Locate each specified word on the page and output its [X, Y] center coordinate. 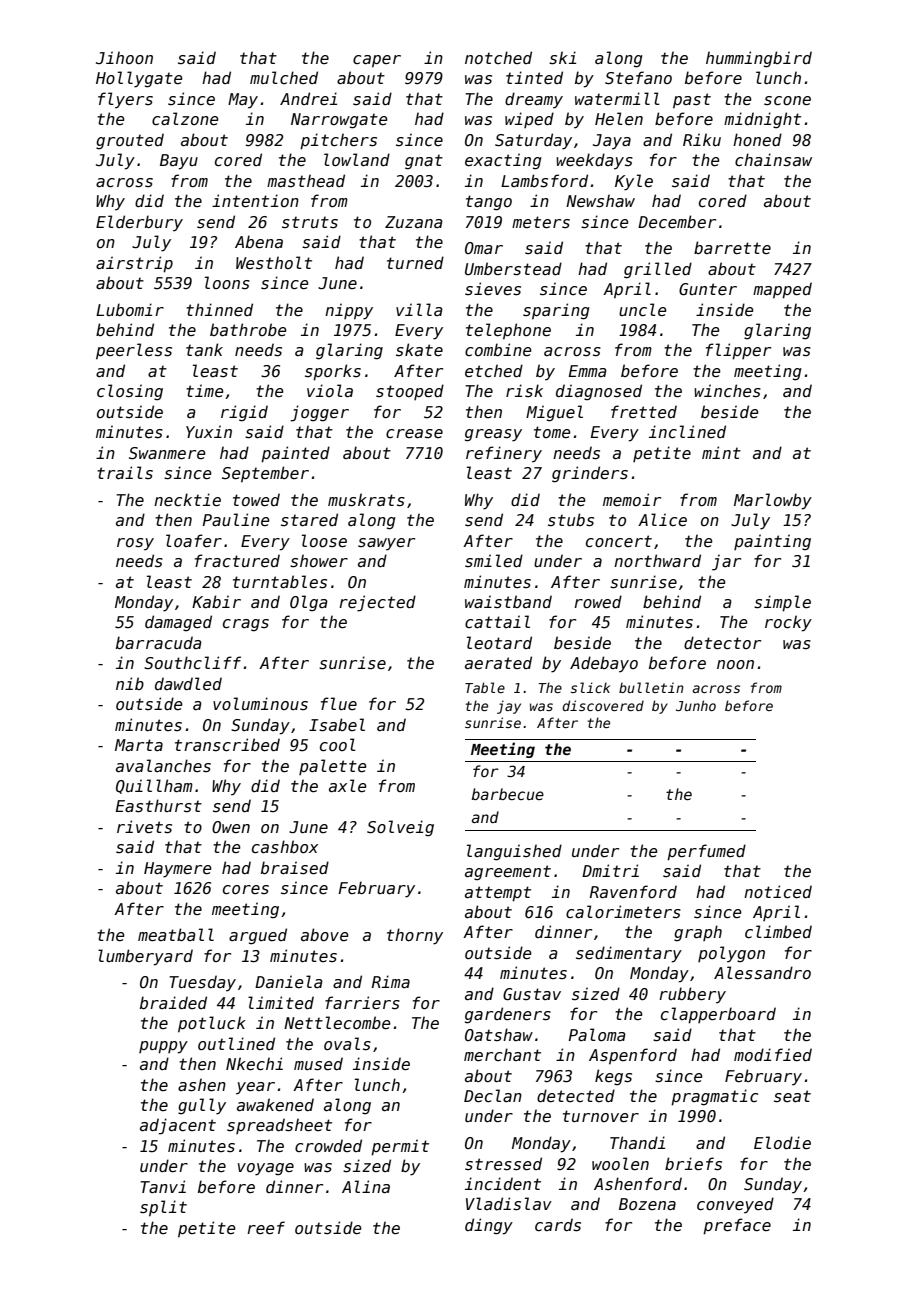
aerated [498, 662]
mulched [284, 77]
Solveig [400, 828]
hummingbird [759, 59]
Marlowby [773, 501]
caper [377, 61]
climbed [778, 932]
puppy [163, 1047]
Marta [139, 745]
